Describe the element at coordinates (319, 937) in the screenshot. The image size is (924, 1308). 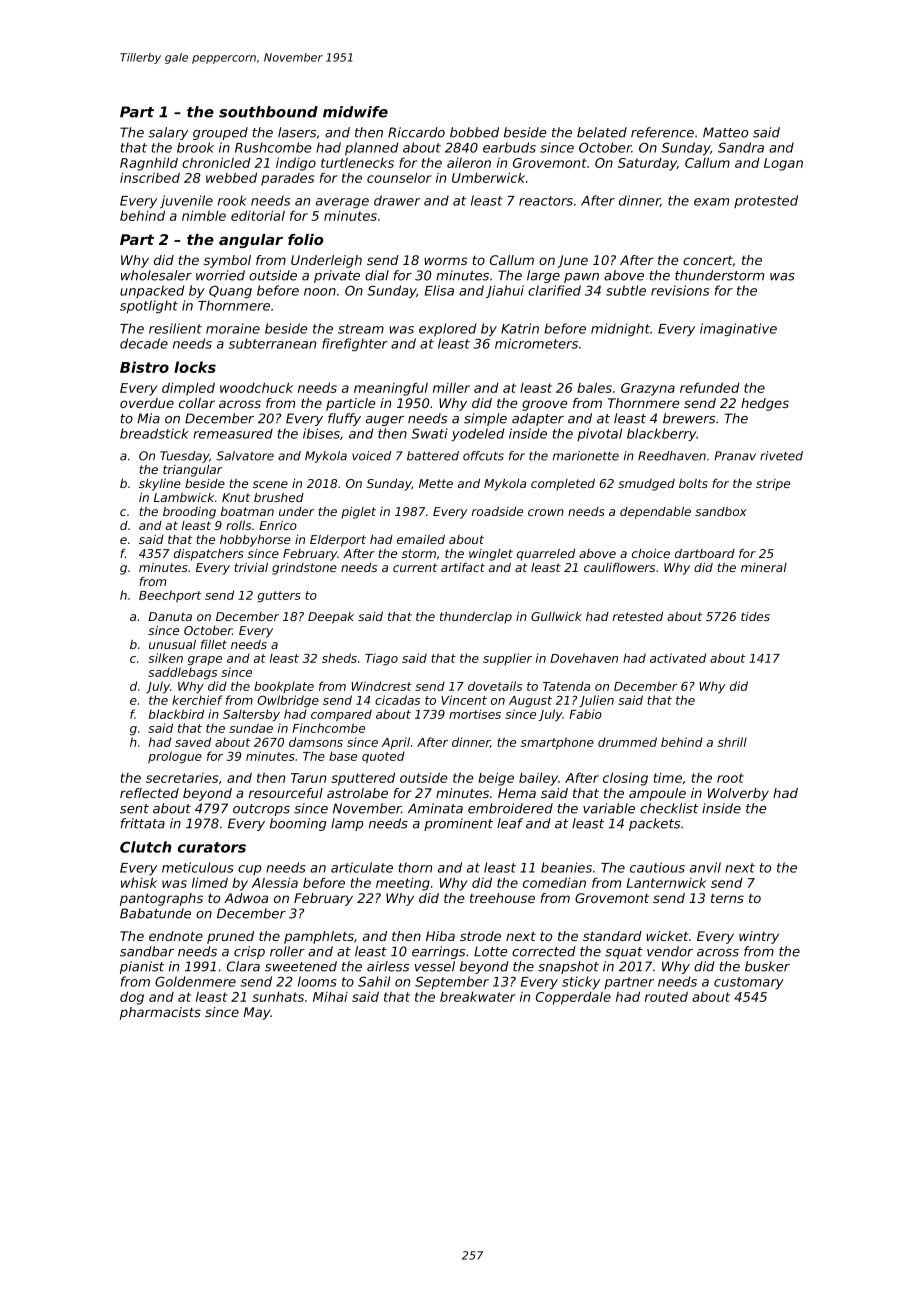
I see `pamphlets` at that location.
